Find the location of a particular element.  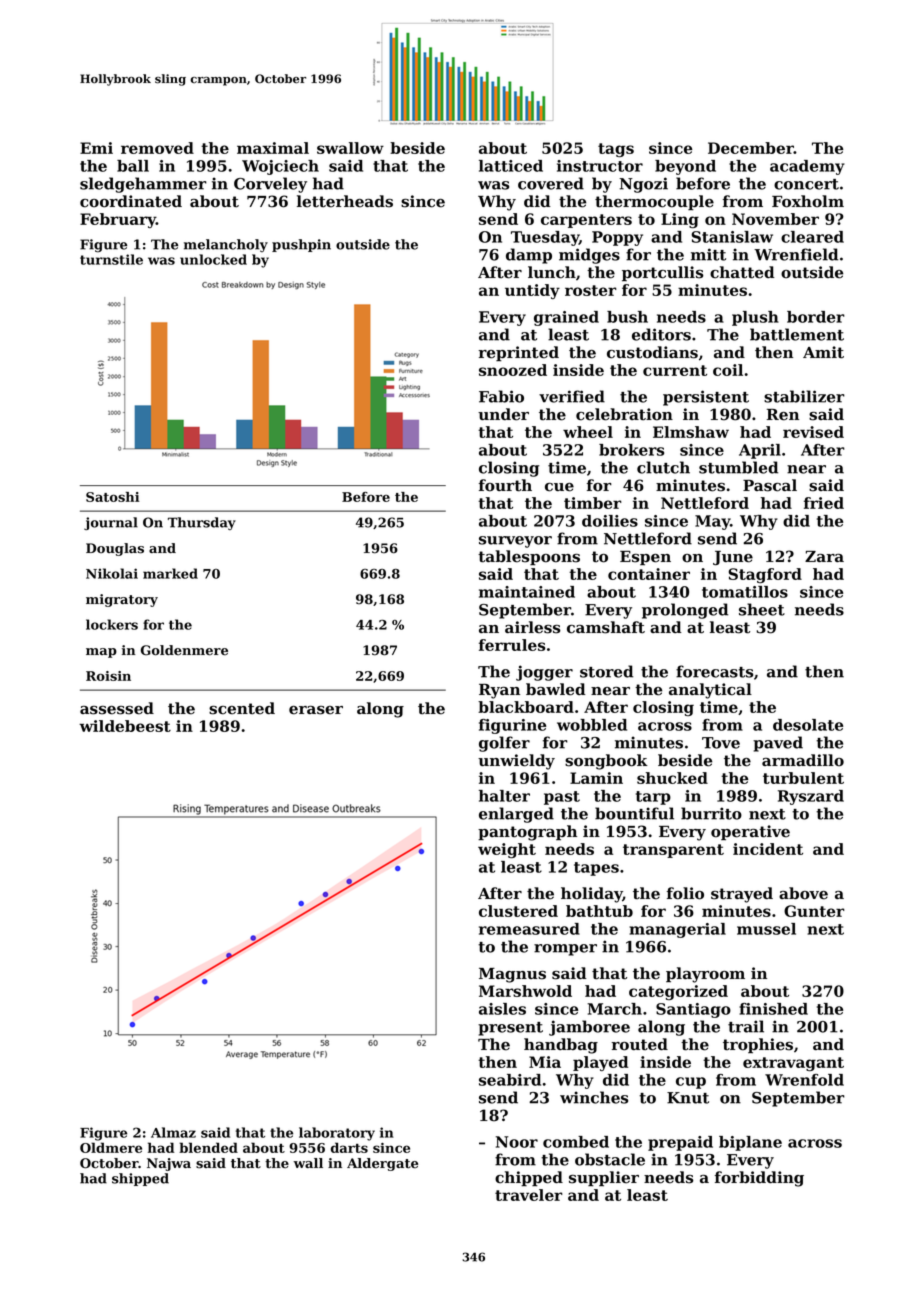

weight is located at coordinates (507, 850).
